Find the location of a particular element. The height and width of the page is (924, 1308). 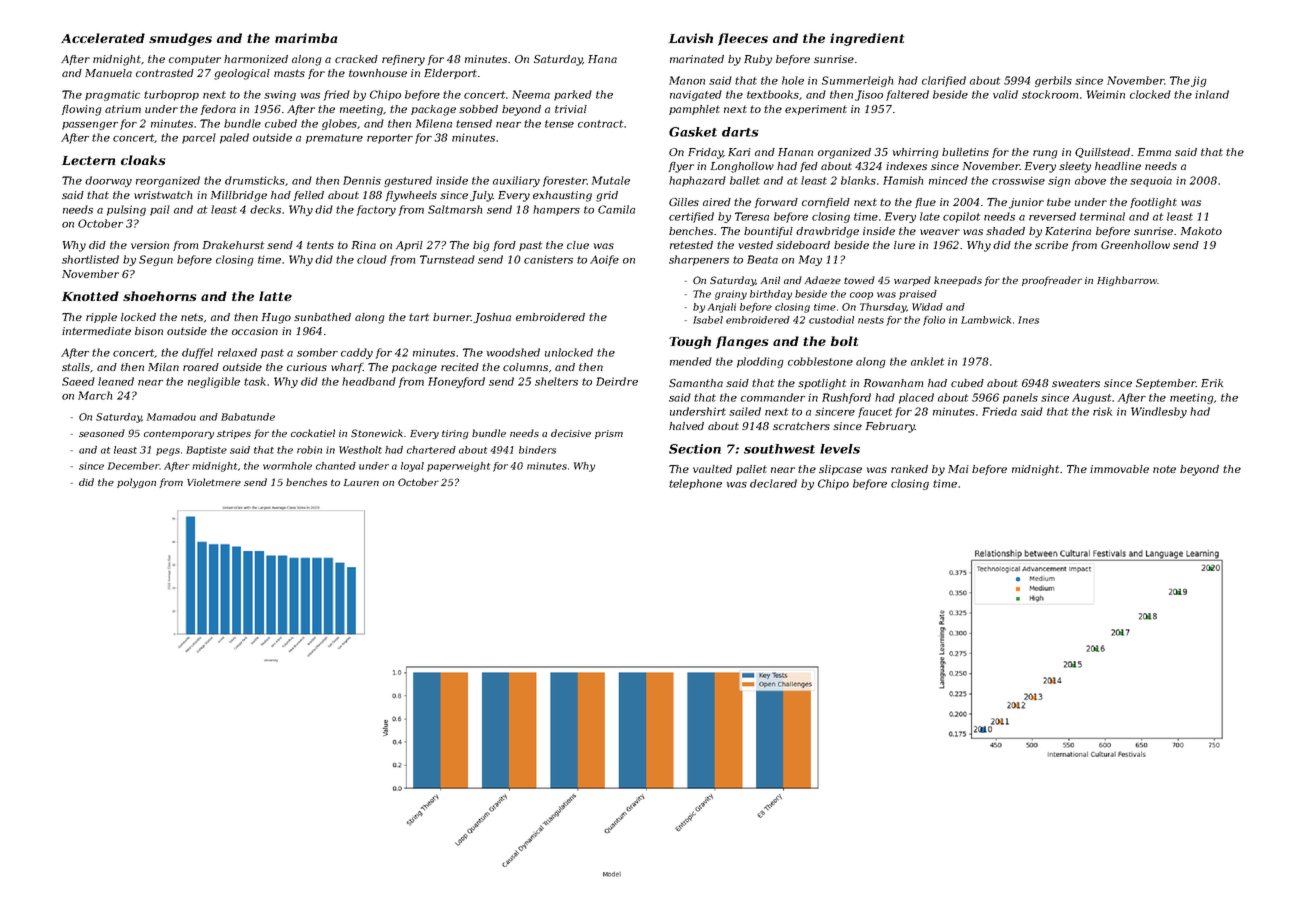

retested is located at coordinates (691, 245).
